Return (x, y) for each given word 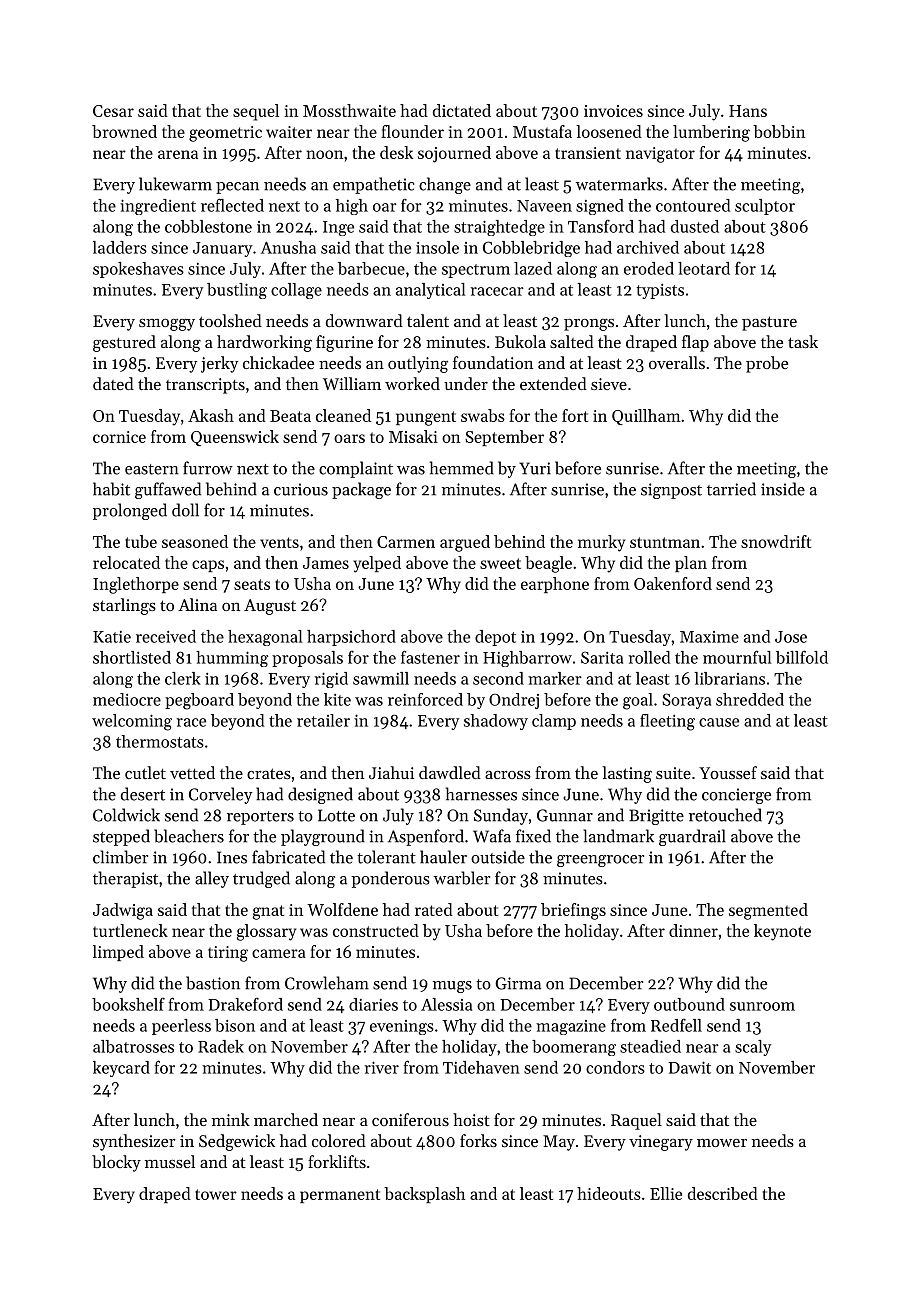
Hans (748, 111)
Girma (518, 983)
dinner (693, 930)
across (508, 775)
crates (269, 773)
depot (495, 638)
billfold (802, 657)
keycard (121, 1069)
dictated (462, 110)
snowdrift (776, 541)
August (270, 607)
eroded (649, 268)
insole (437, 247)
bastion (213, 983)
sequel (256, 112)
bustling (237, 291)
